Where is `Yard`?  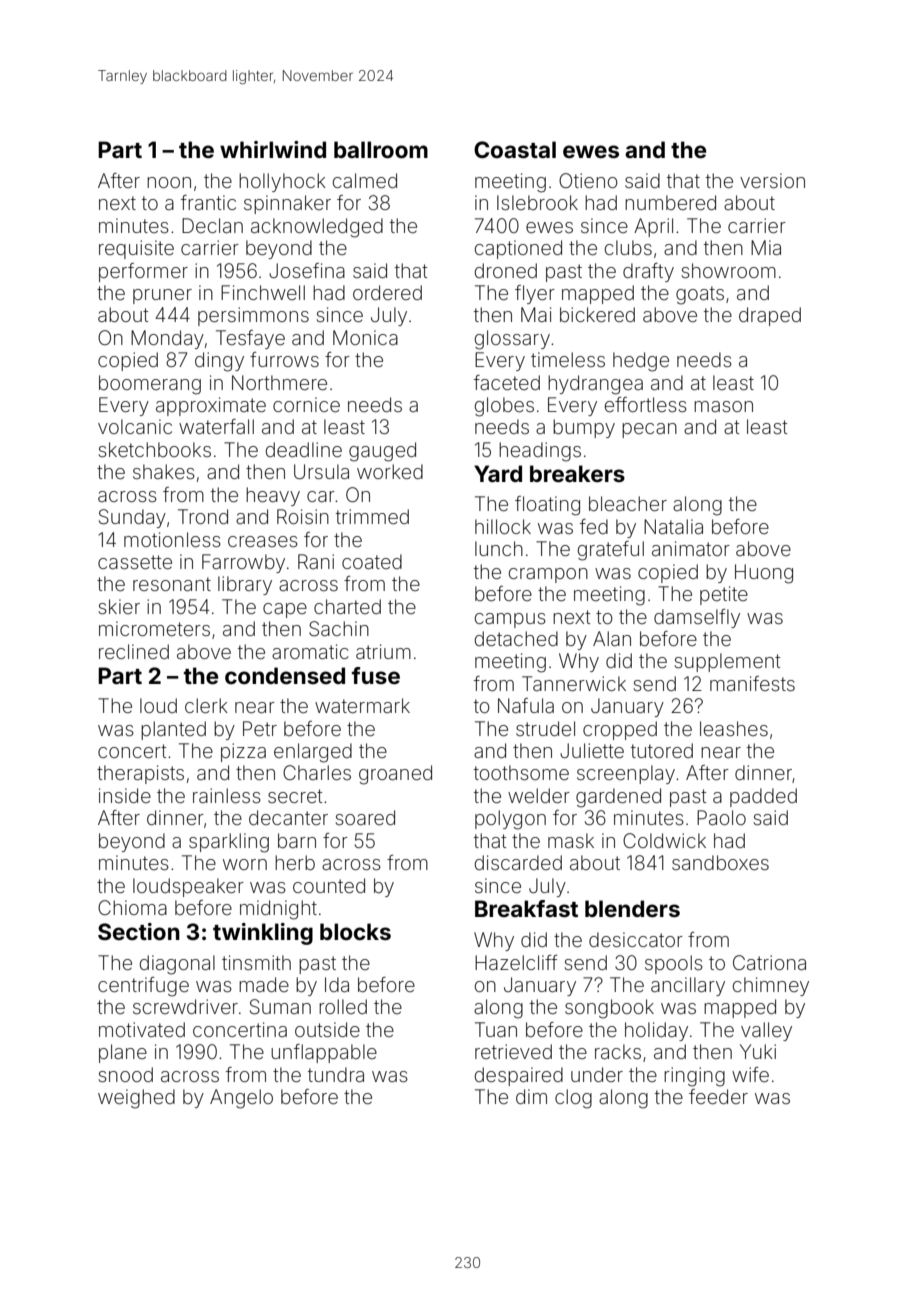 Yard is located at coordinates (498, 473).
